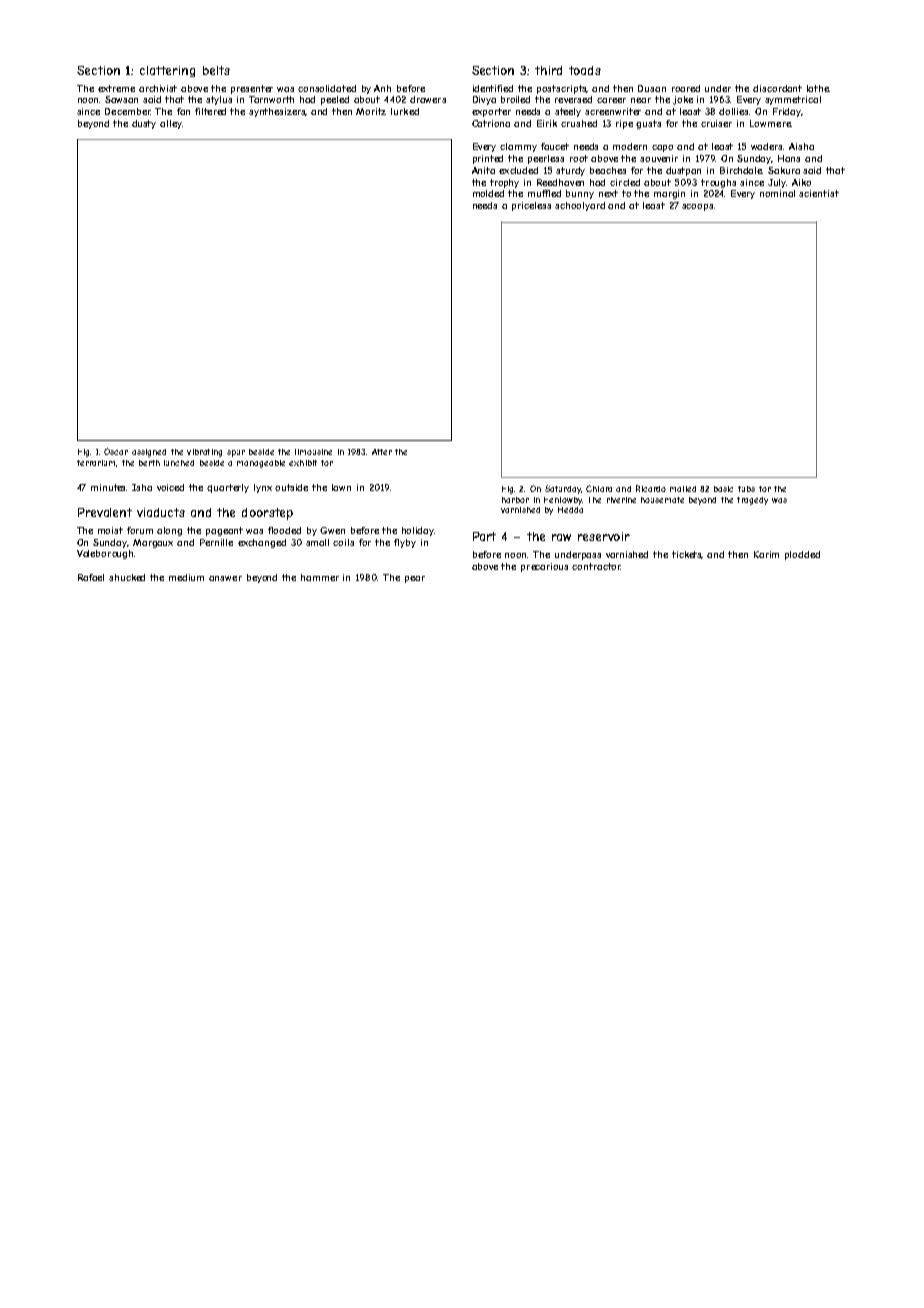  I want to click on discordant, so click(777, 88).
